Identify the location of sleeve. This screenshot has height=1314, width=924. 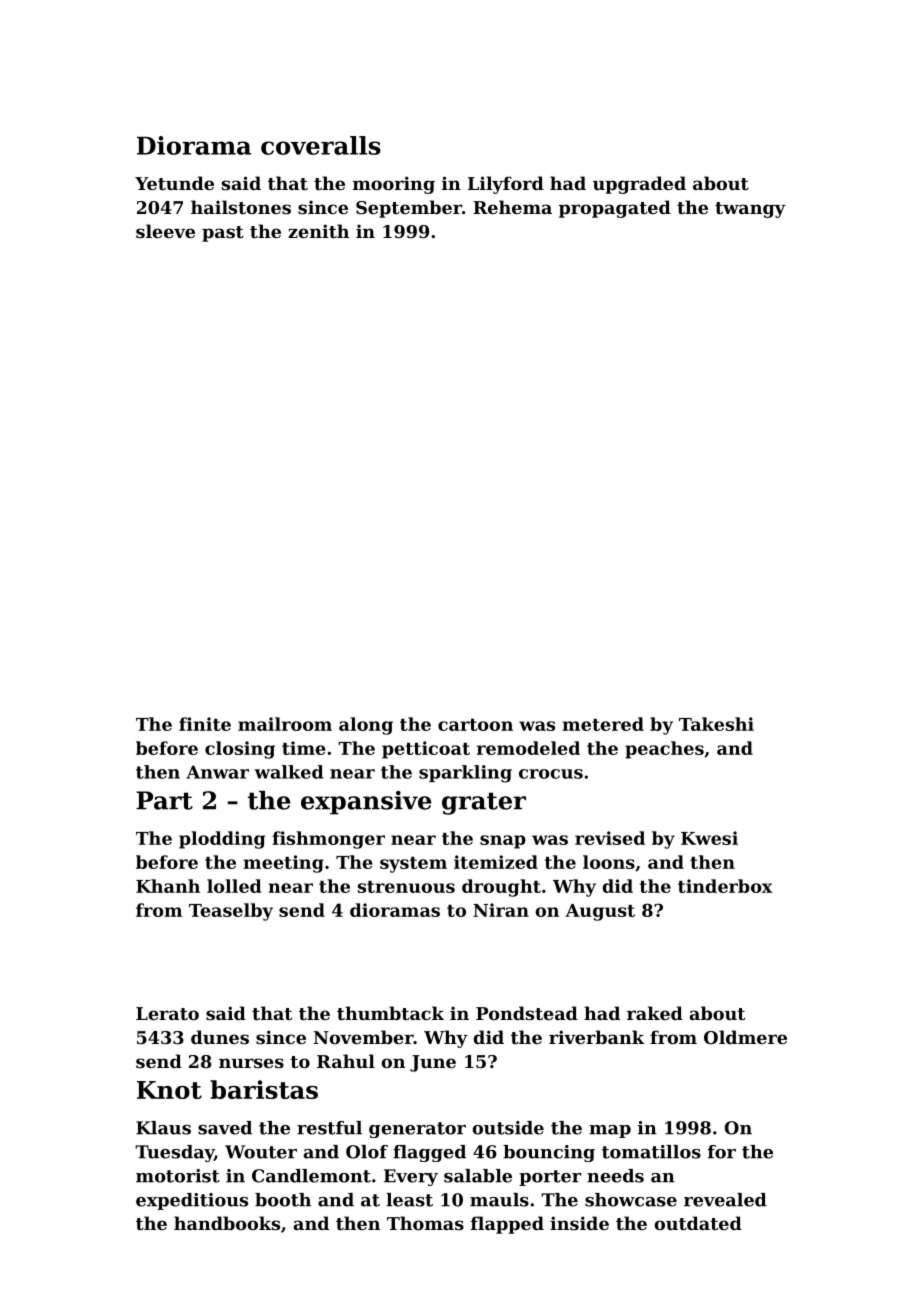
(165, 231).
